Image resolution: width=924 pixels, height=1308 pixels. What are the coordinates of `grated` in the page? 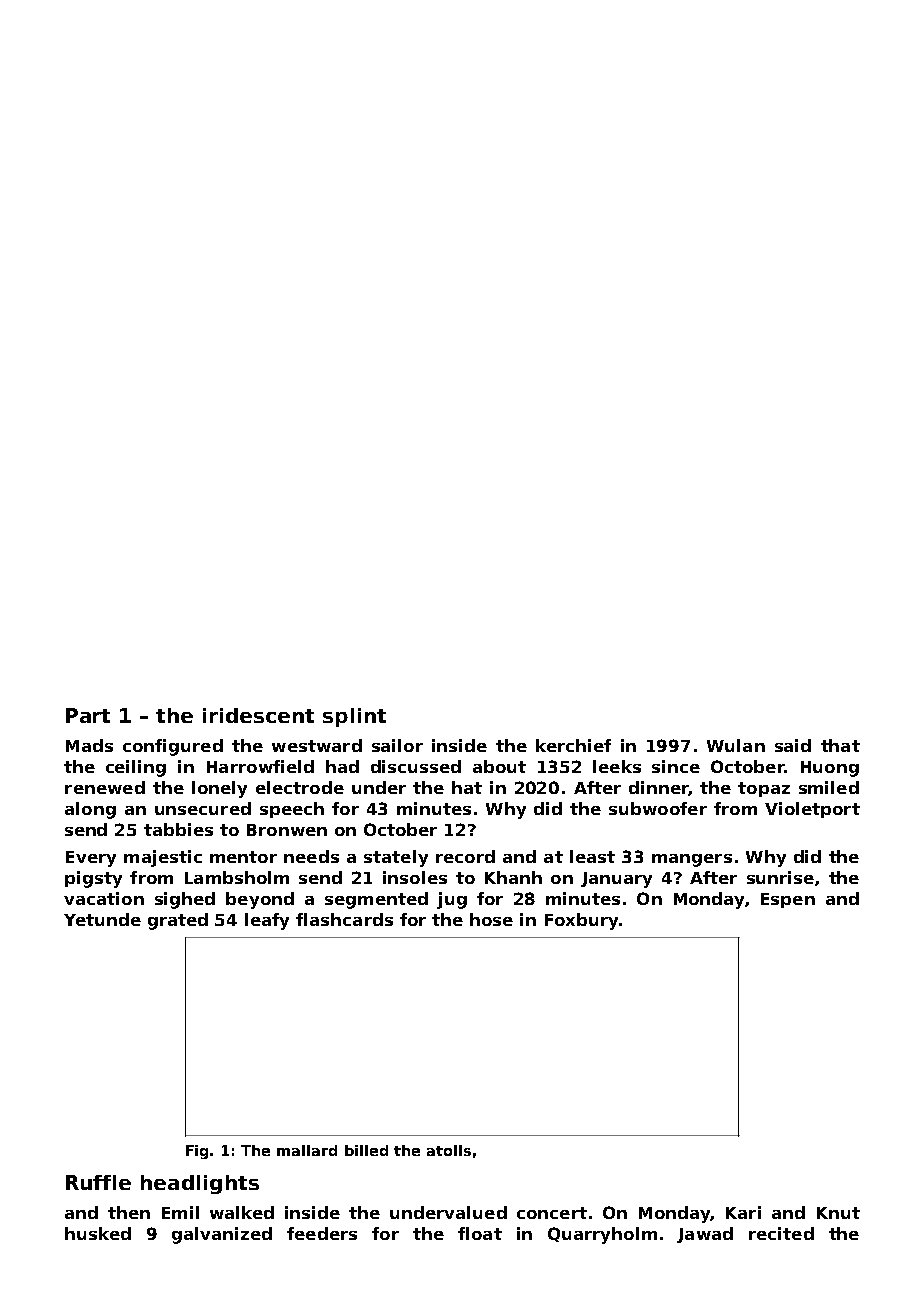 It's located at (178, 921).
